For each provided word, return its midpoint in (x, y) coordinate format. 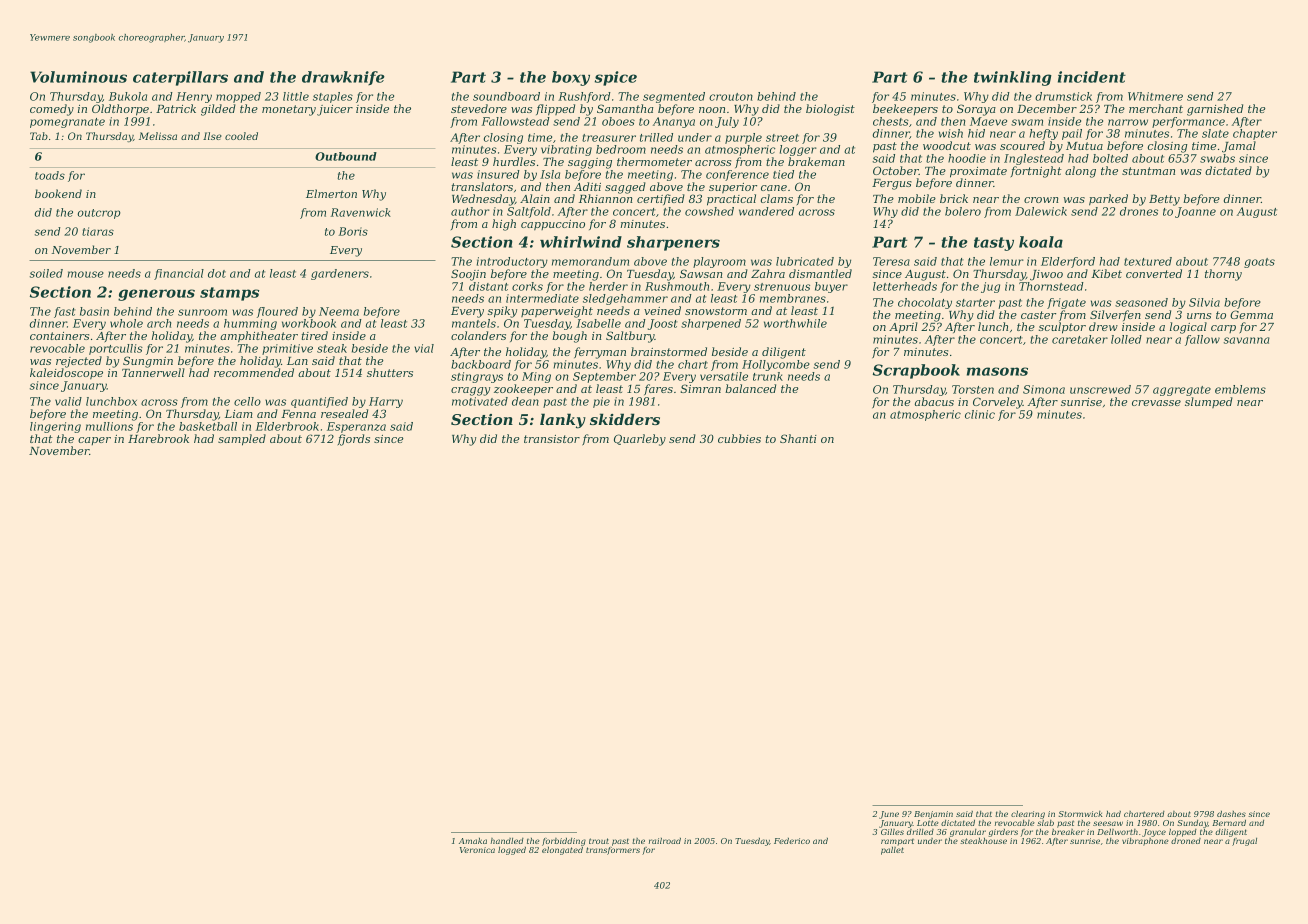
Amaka (473, 841)
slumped (1209, 402)
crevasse (1156, 403)
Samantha (625, 108)
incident (1092, 77)
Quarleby (640, 440)
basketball (208, 426)
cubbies (739, 438)
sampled (242, 440)
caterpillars (180, 78)
